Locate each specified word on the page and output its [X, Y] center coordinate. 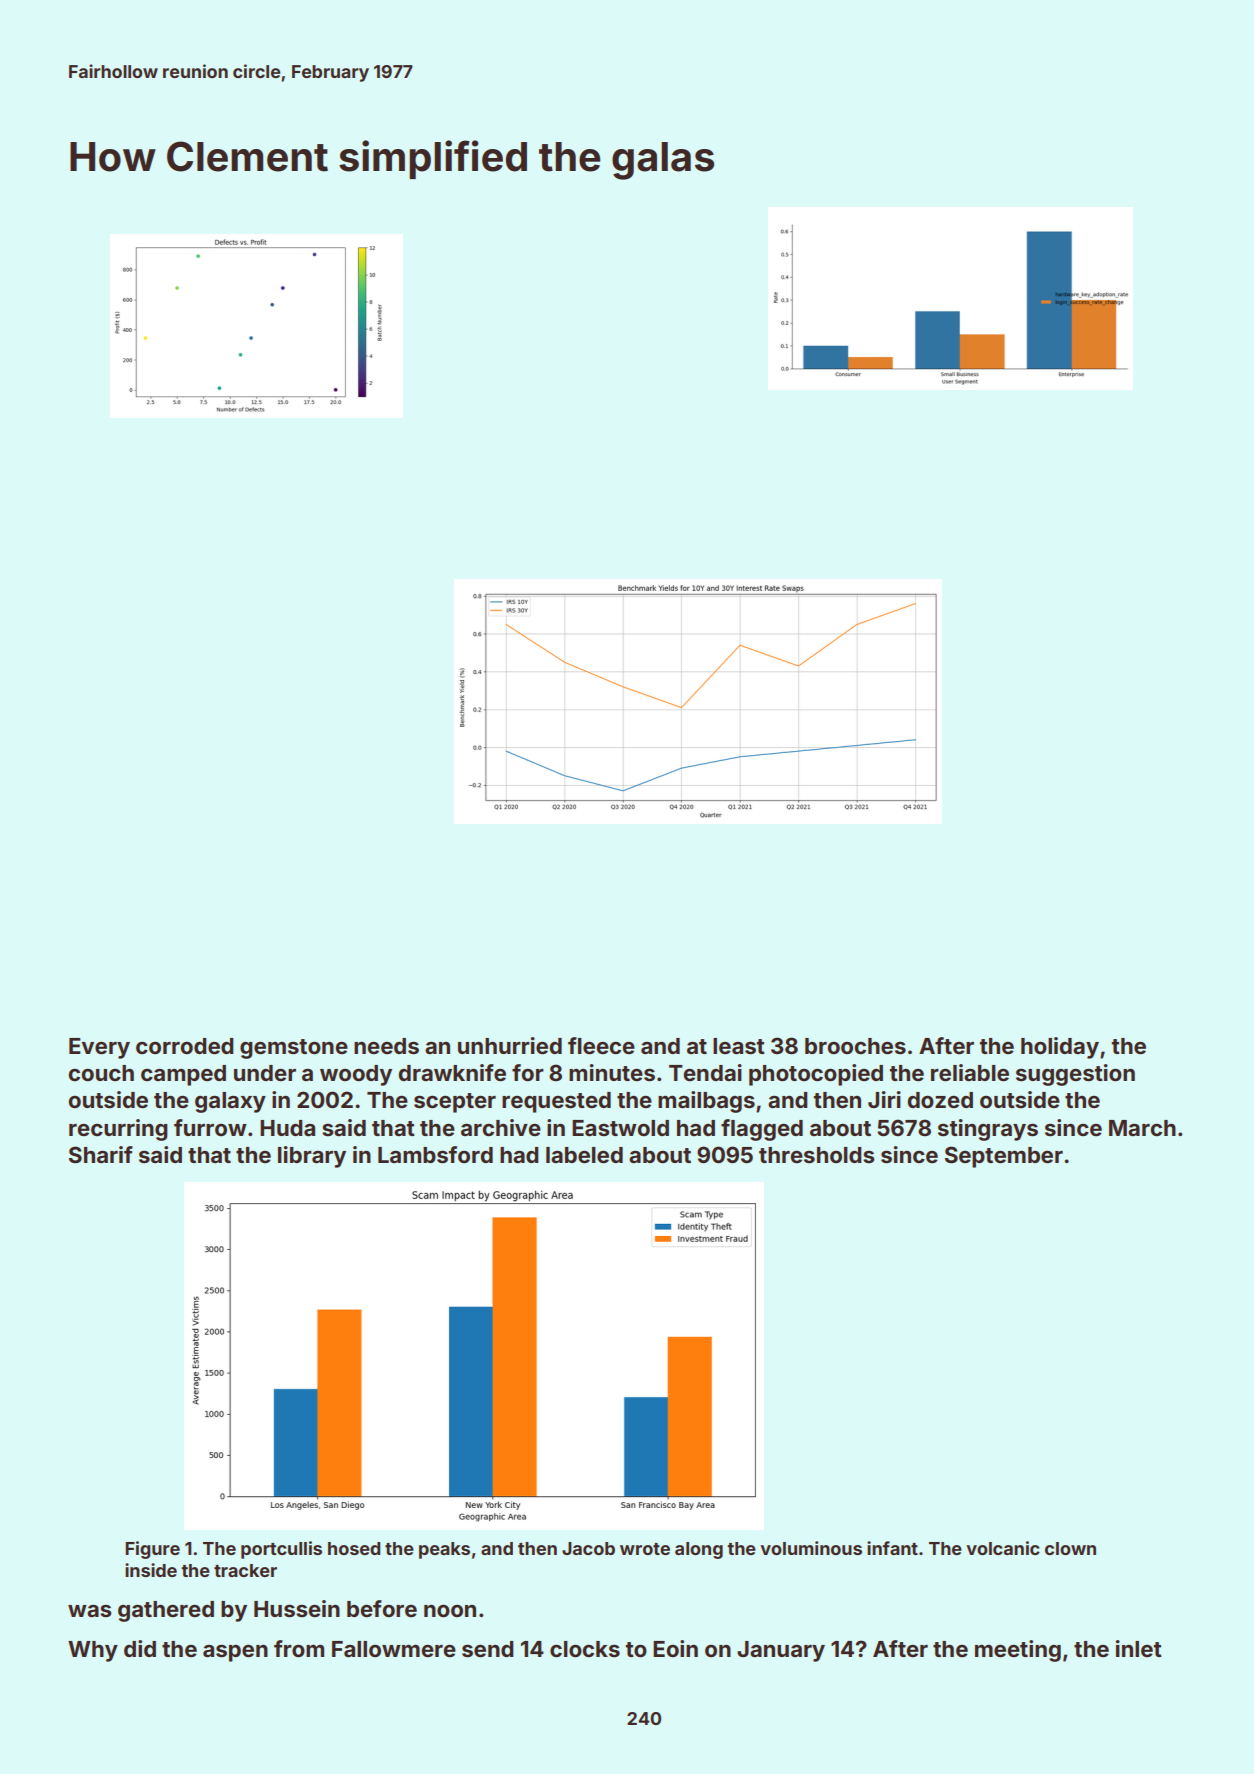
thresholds [816, 1155]
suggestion [1075, 1075]
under [265, 1073]
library [312, 1157]
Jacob [588, 1548]
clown [1070, 1548]
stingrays [988, 1130]
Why [93, 1651]
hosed [354, 1548]
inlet [1139, 1648]
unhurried [510, 1045]
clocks [585, 1649]
